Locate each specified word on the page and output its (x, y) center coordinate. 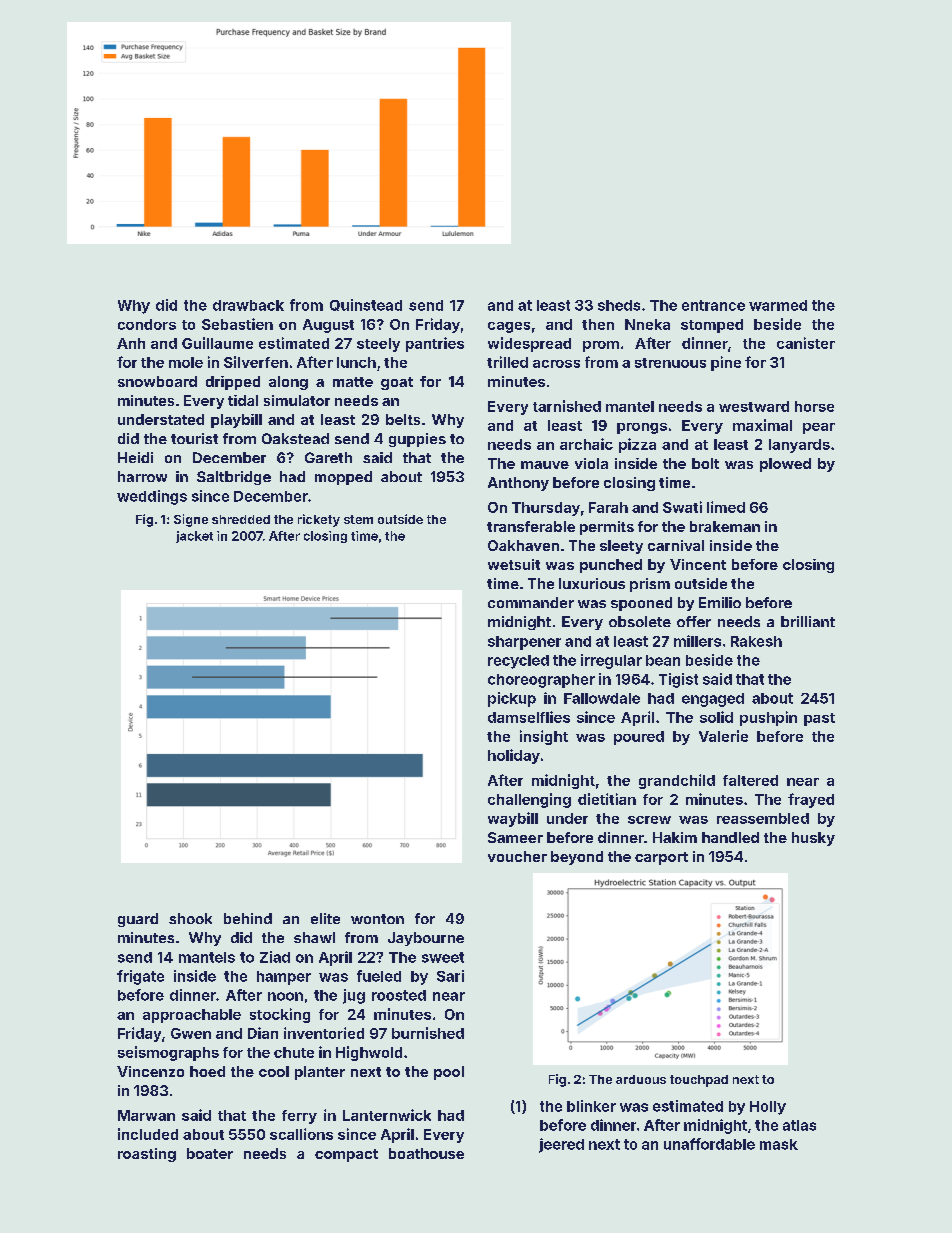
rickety (319, 520)
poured (639, 738)
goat (397, 383)
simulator (297, 400)
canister (806, 343)
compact (346, 1155)
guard (138, 920)
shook (190, 918)
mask (779, 1144)
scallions (301, 1134)
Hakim (675, 837)
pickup (512, 699)
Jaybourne (426, 939)
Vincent (698, 564)
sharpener (524, 643)
